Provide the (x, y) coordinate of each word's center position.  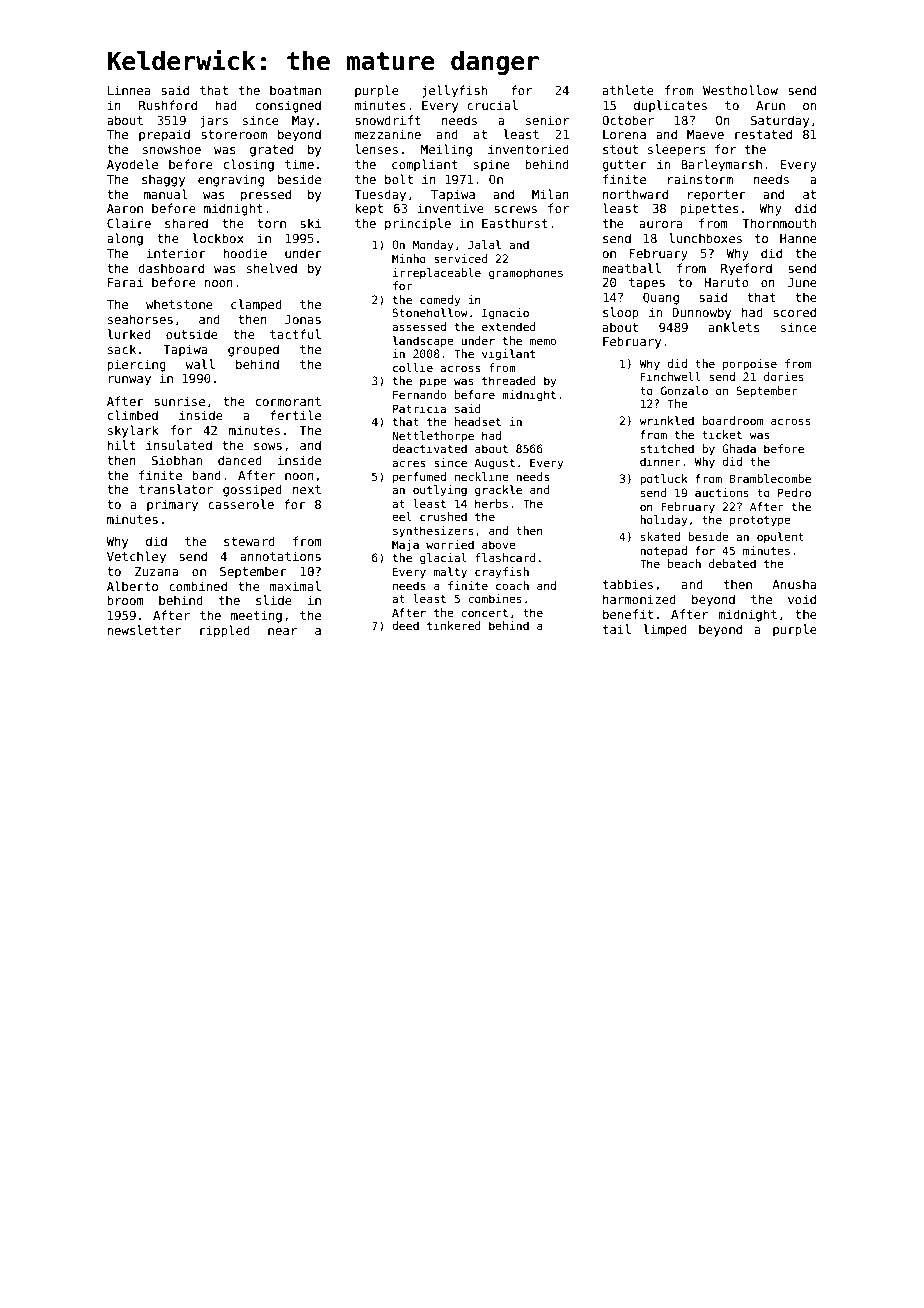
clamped (256, 305)
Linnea (129, 90)
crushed (443, 516)
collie (413, 367)
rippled (225, 631)
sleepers (677, 150)
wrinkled (666, 420)
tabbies (628, 584)
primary (172, 505)
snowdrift (388, 120)
